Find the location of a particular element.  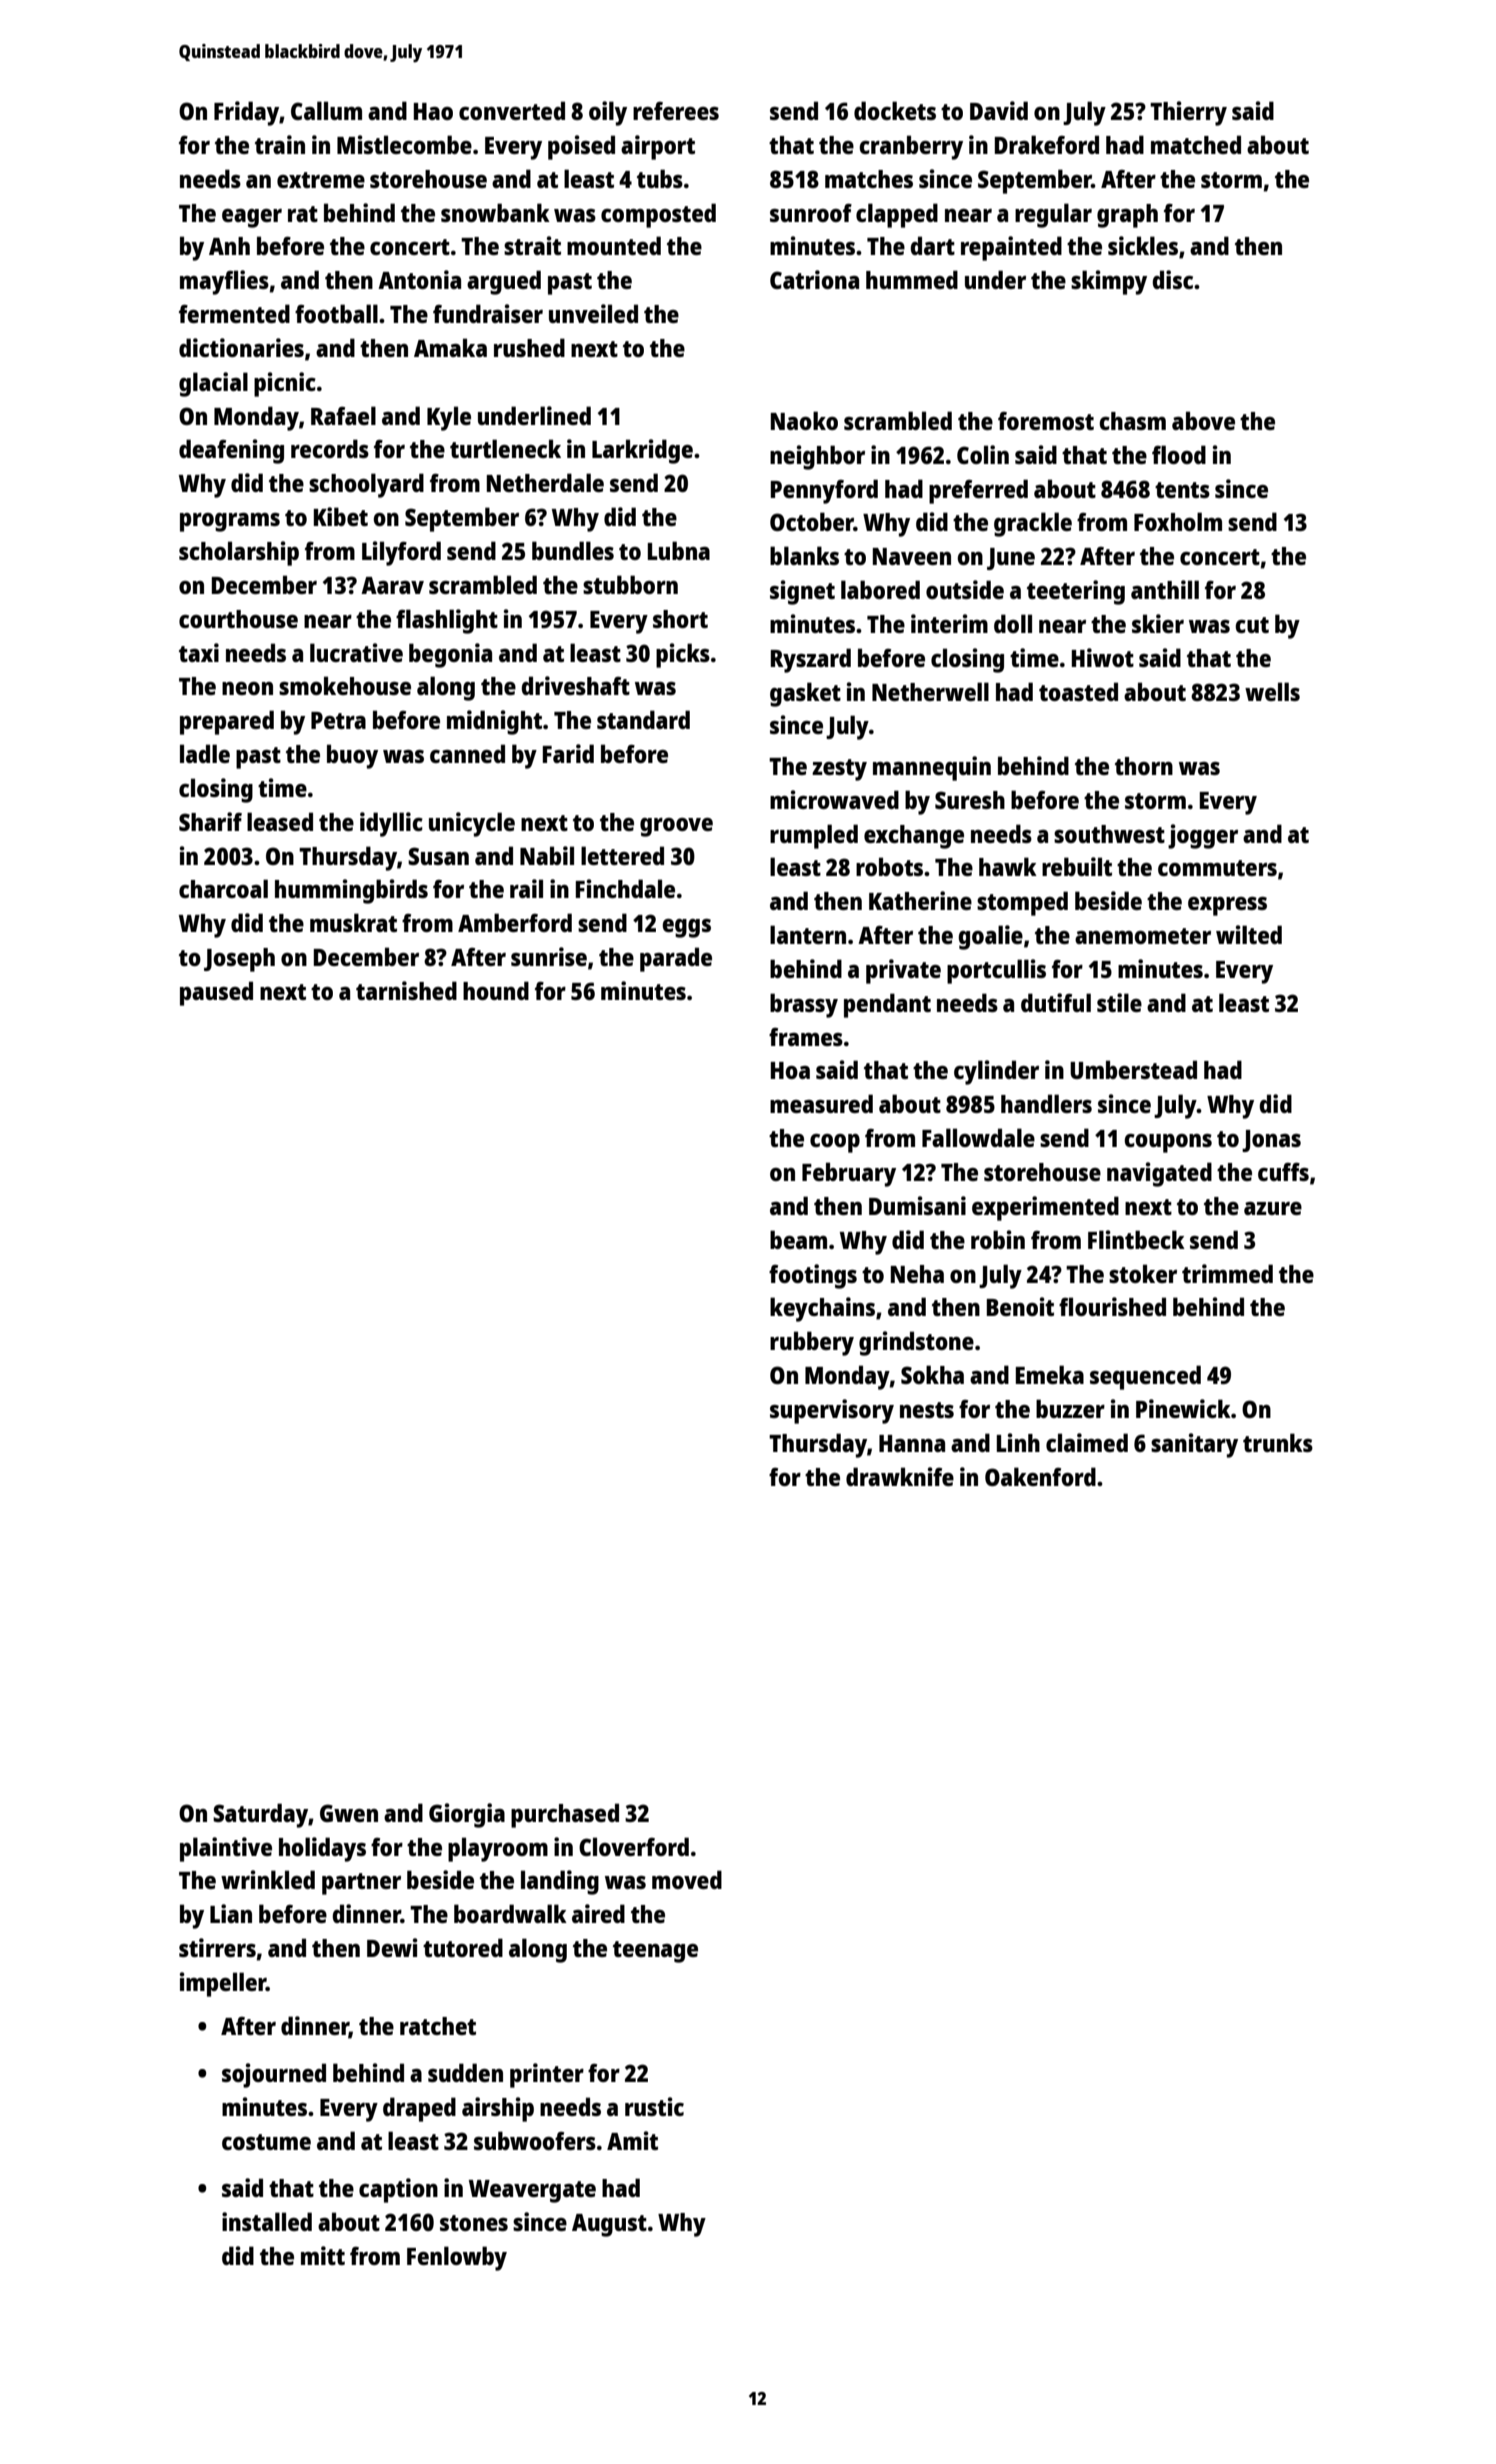

frames is located at coordinates (806, 1037).
